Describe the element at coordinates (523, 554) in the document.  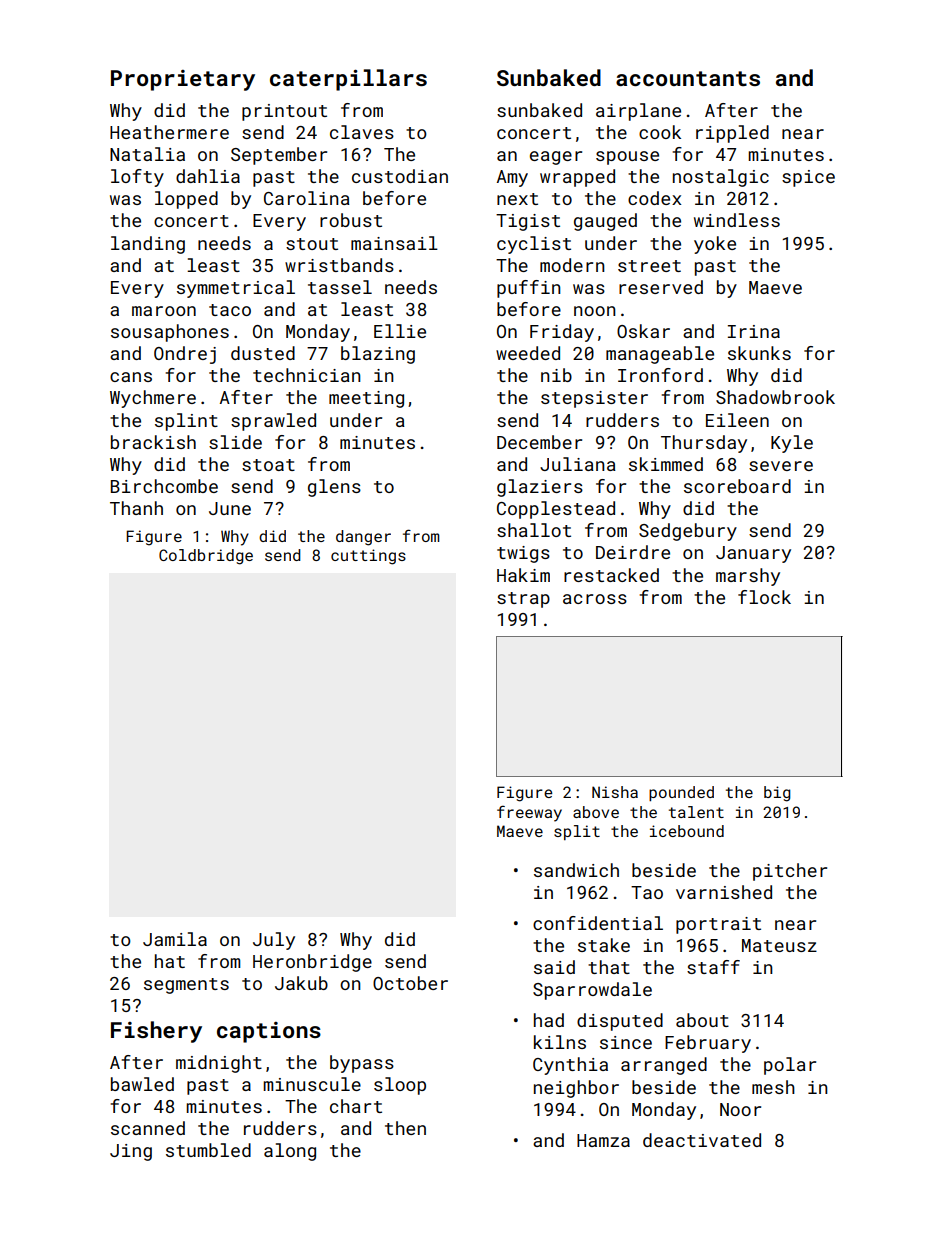
I see `twigs` at that location.
